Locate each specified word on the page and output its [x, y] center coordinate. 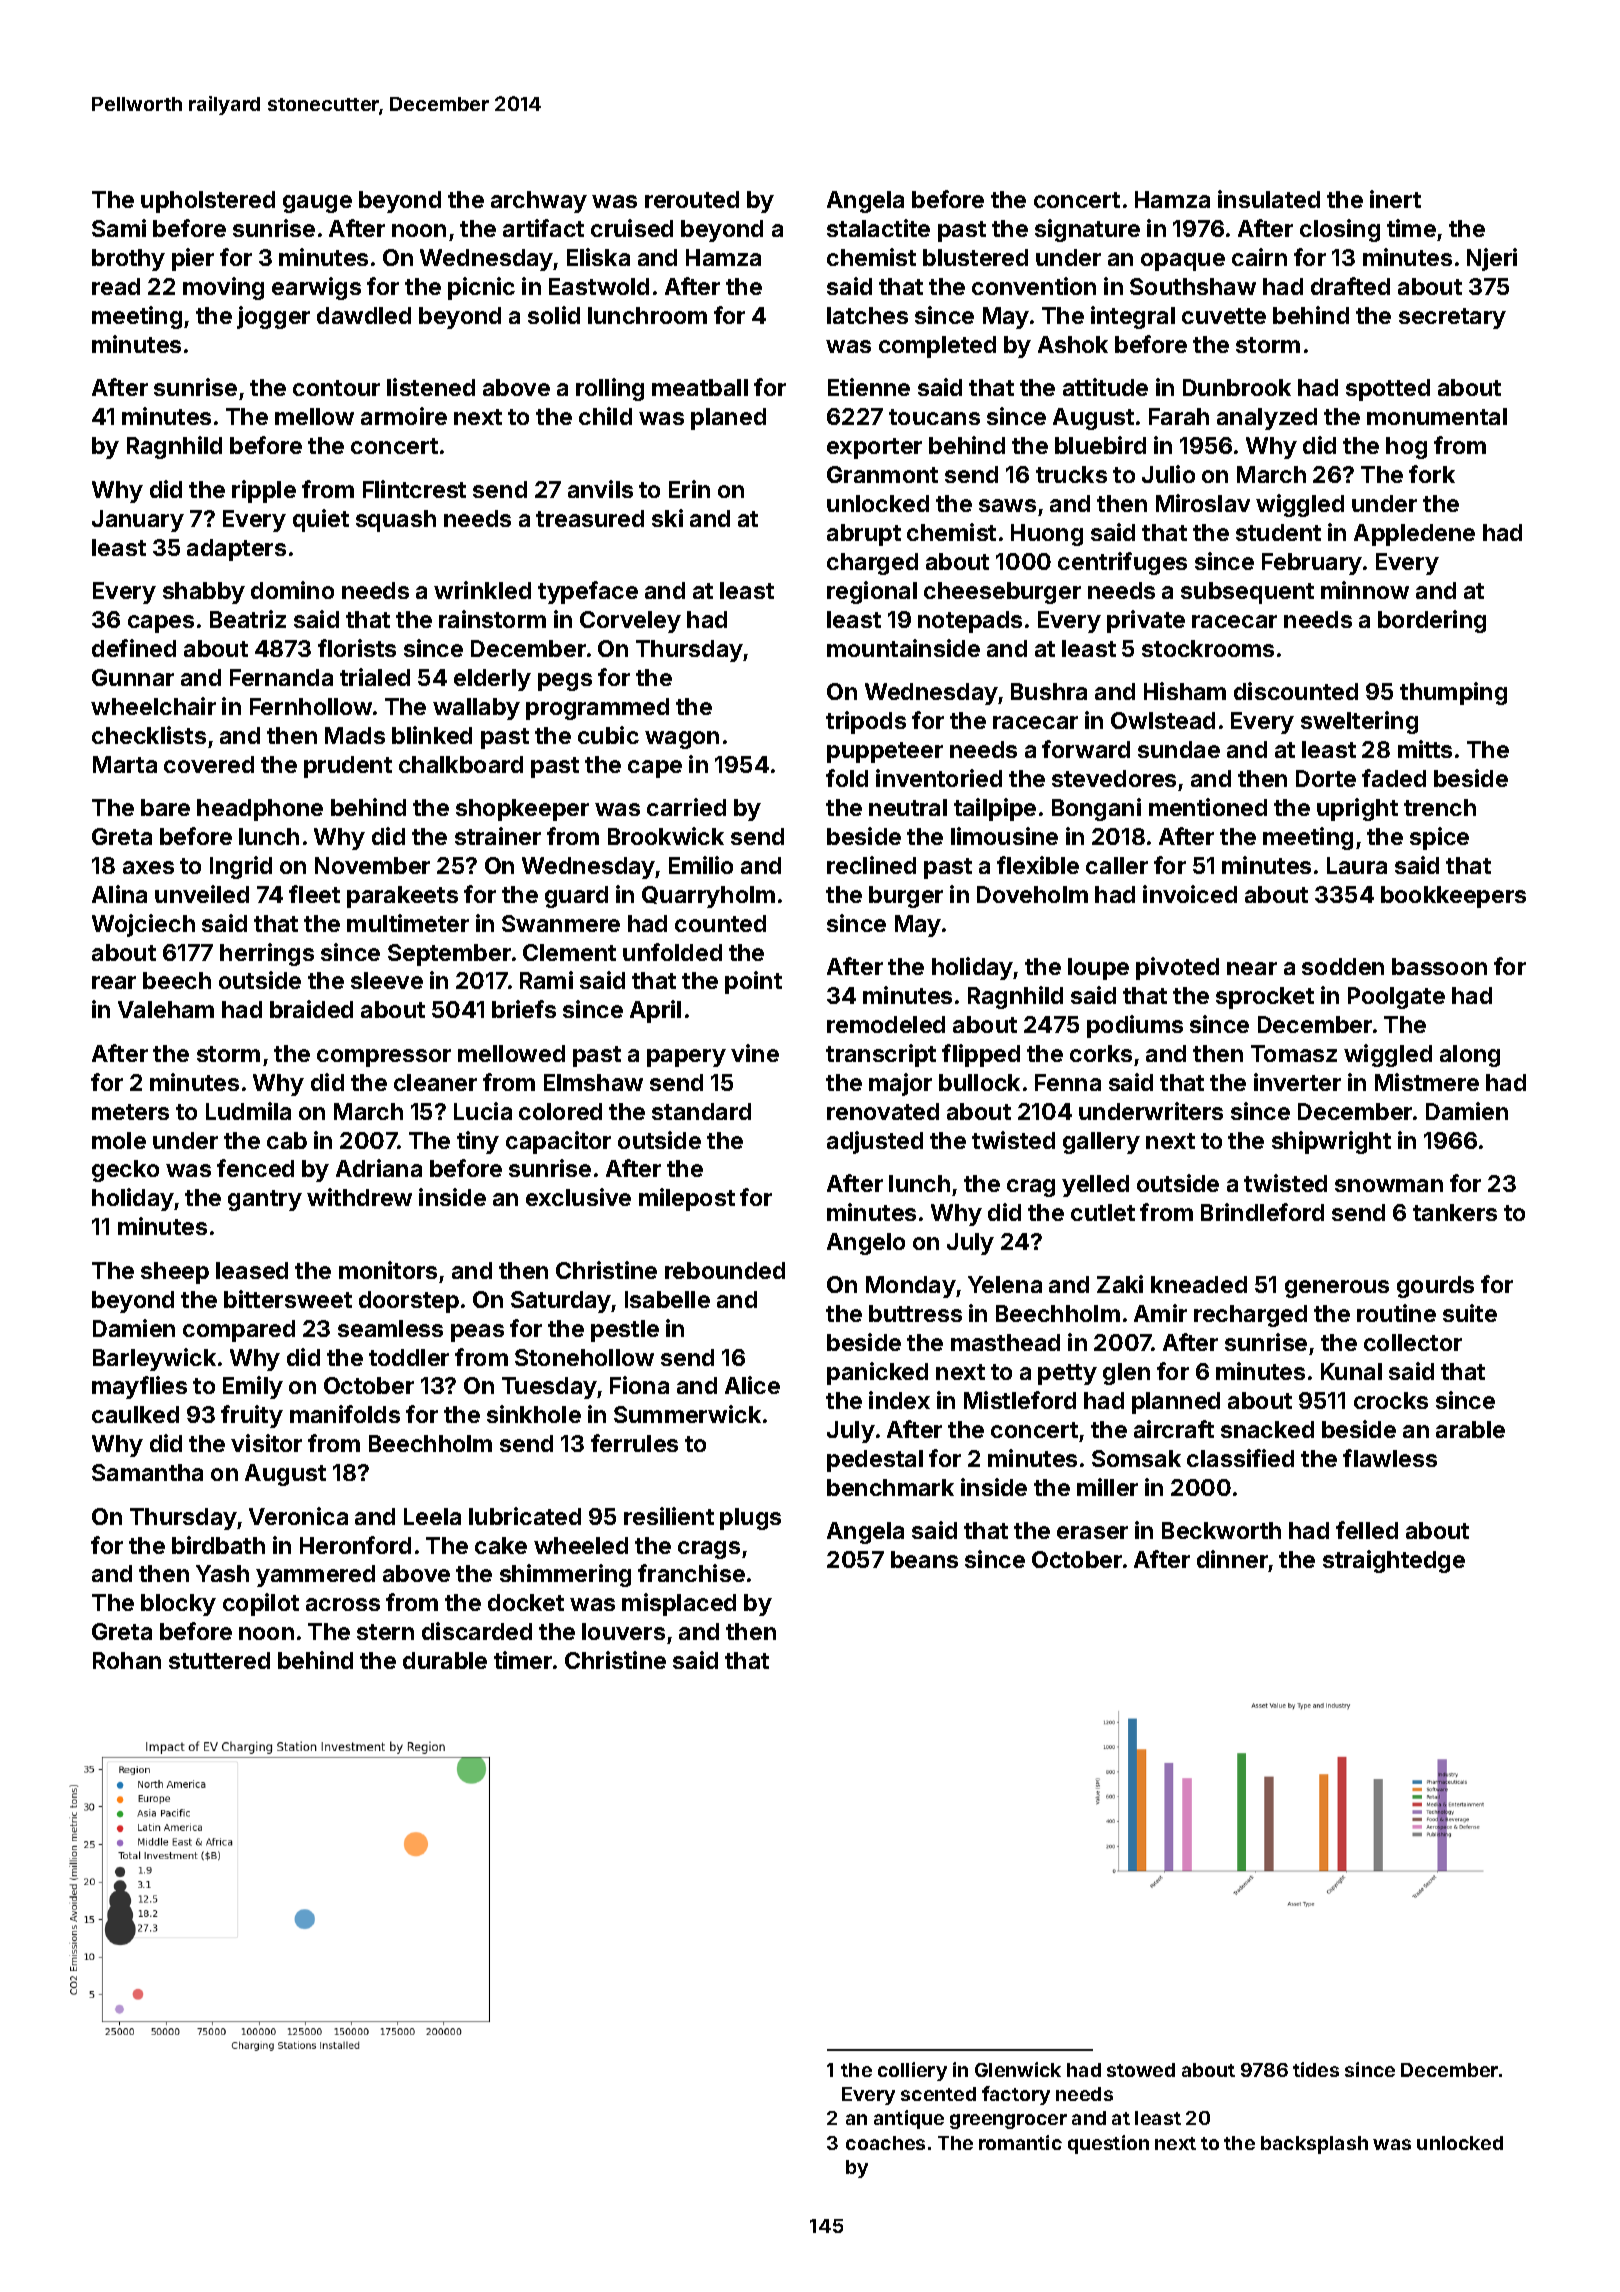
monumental [1437, 416]
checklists [149, 735]
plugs [750, 1519]
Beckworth [1221, 1530]
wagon [682, 740]
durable [445, 1660]
